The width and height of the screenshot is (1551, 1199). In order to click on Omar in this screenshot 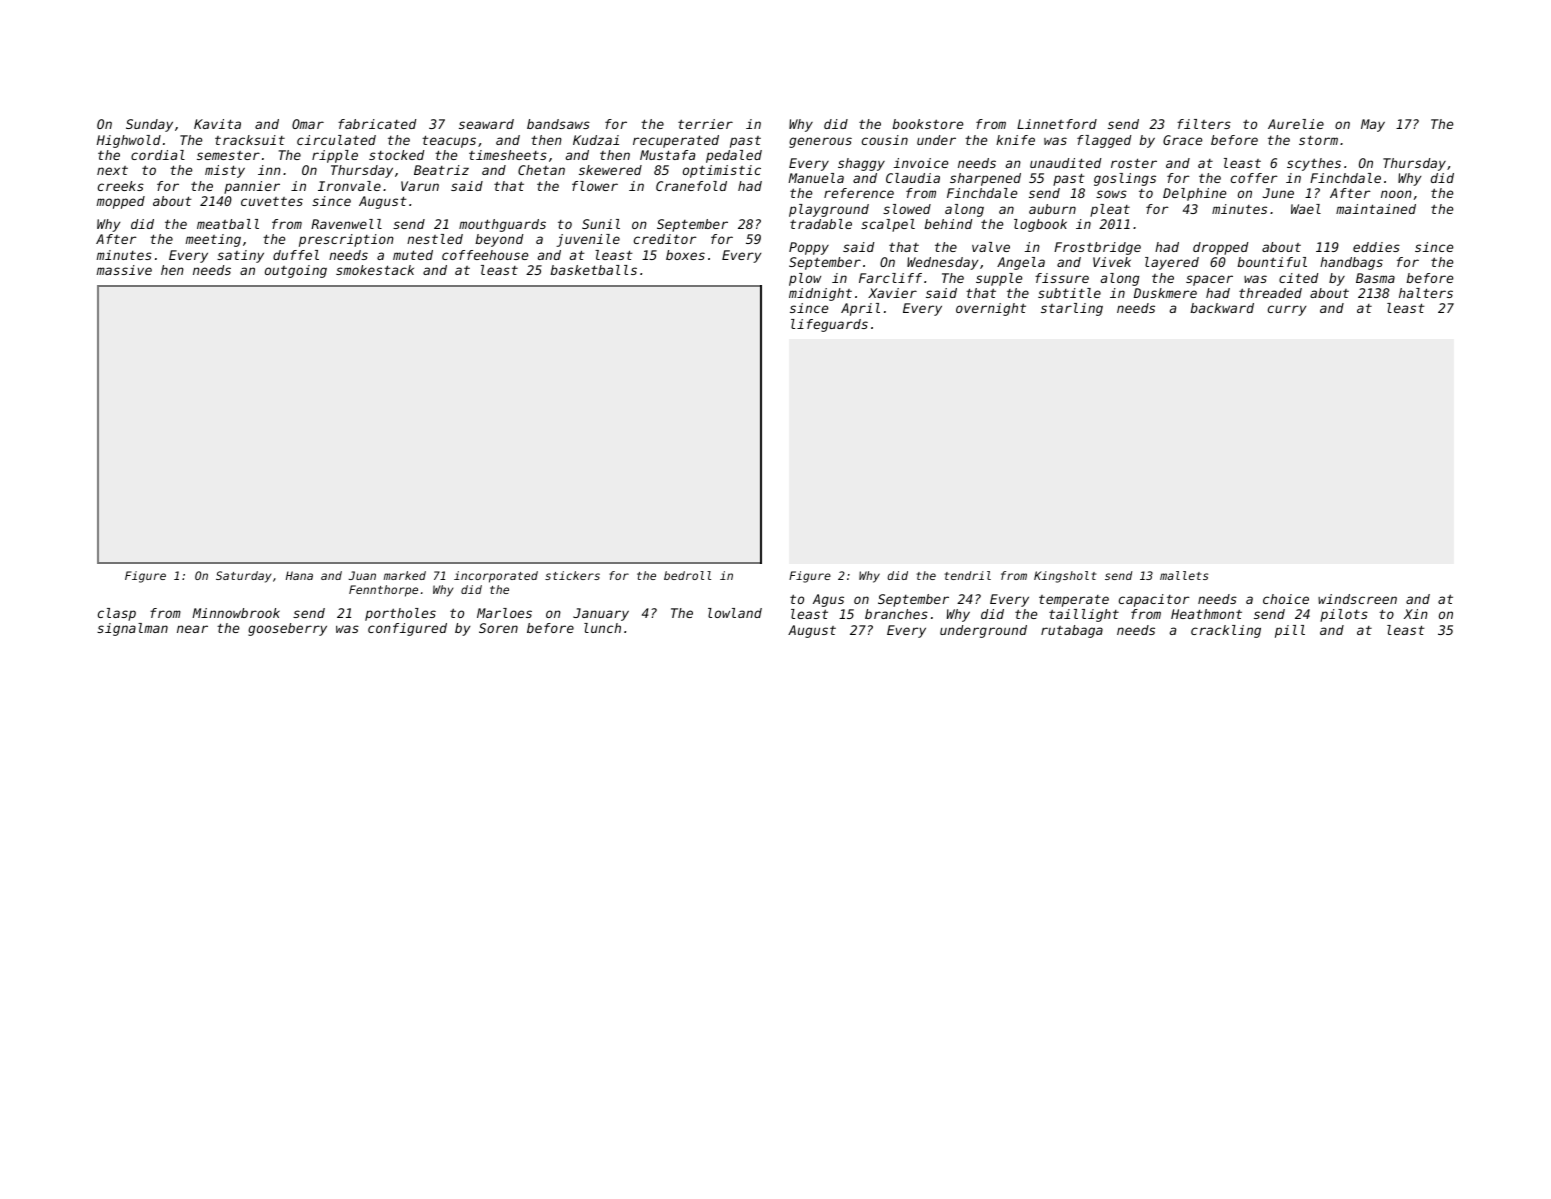, I will do `click(308, 124)`.
